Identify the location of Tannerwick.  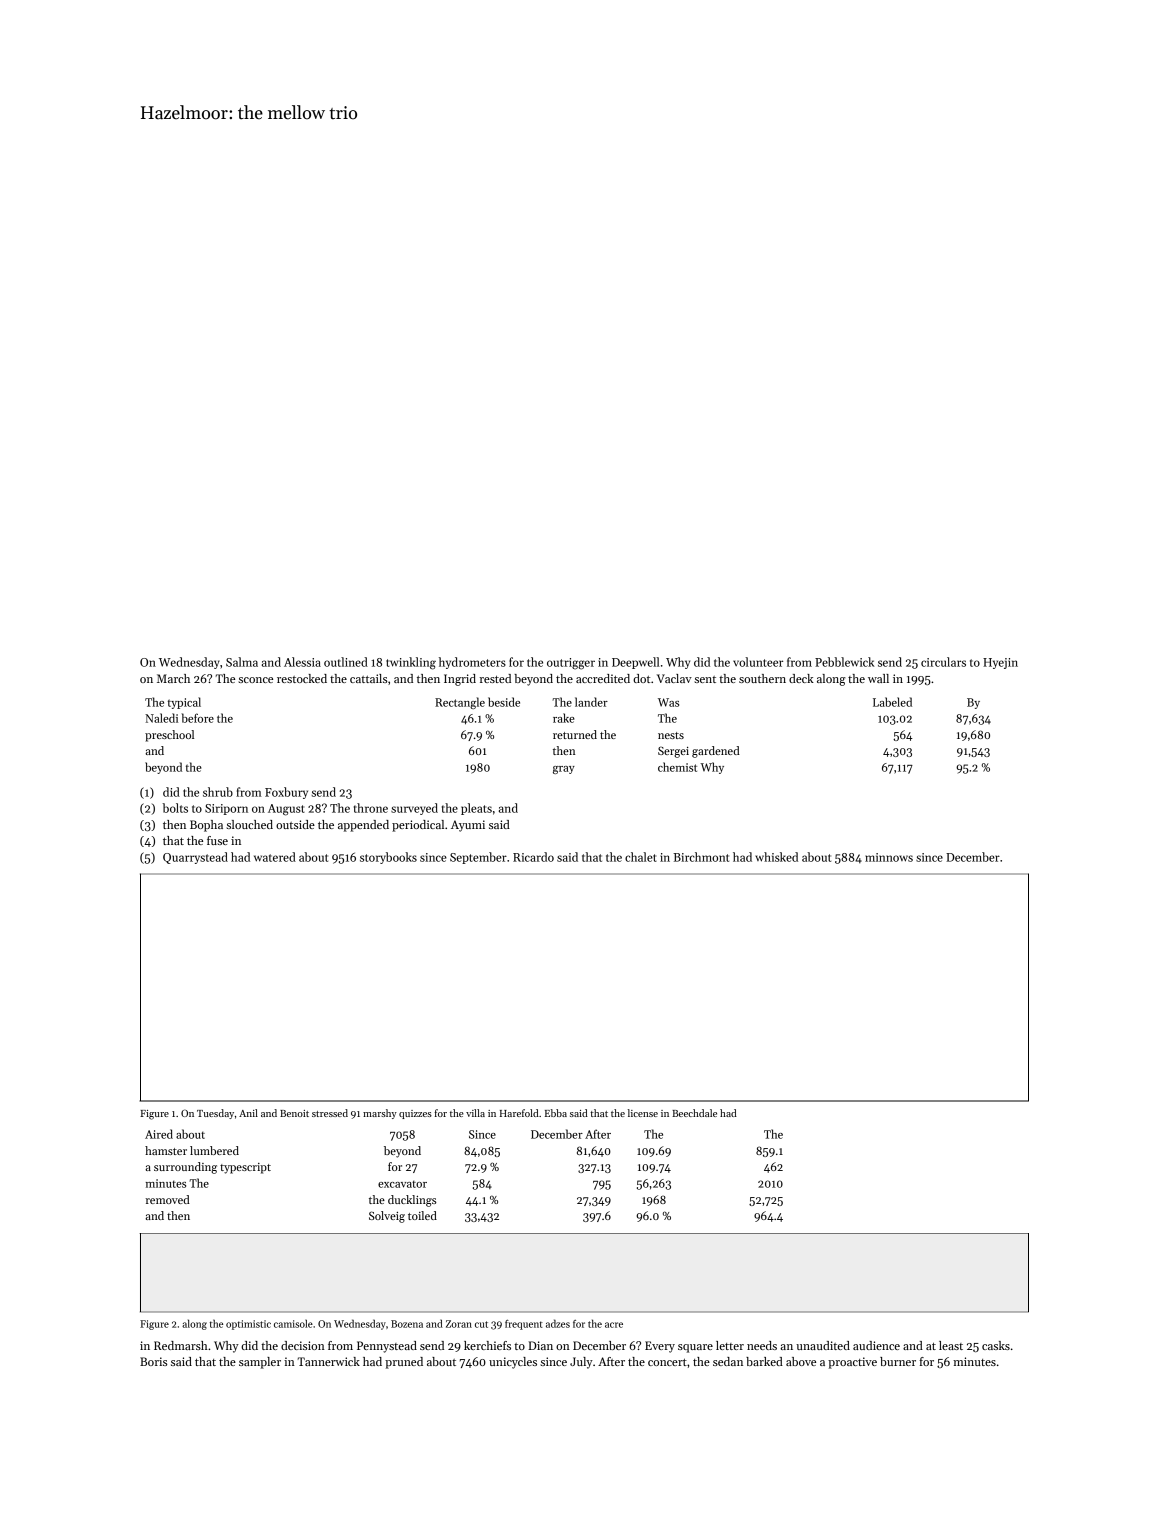
(328, 1361).
